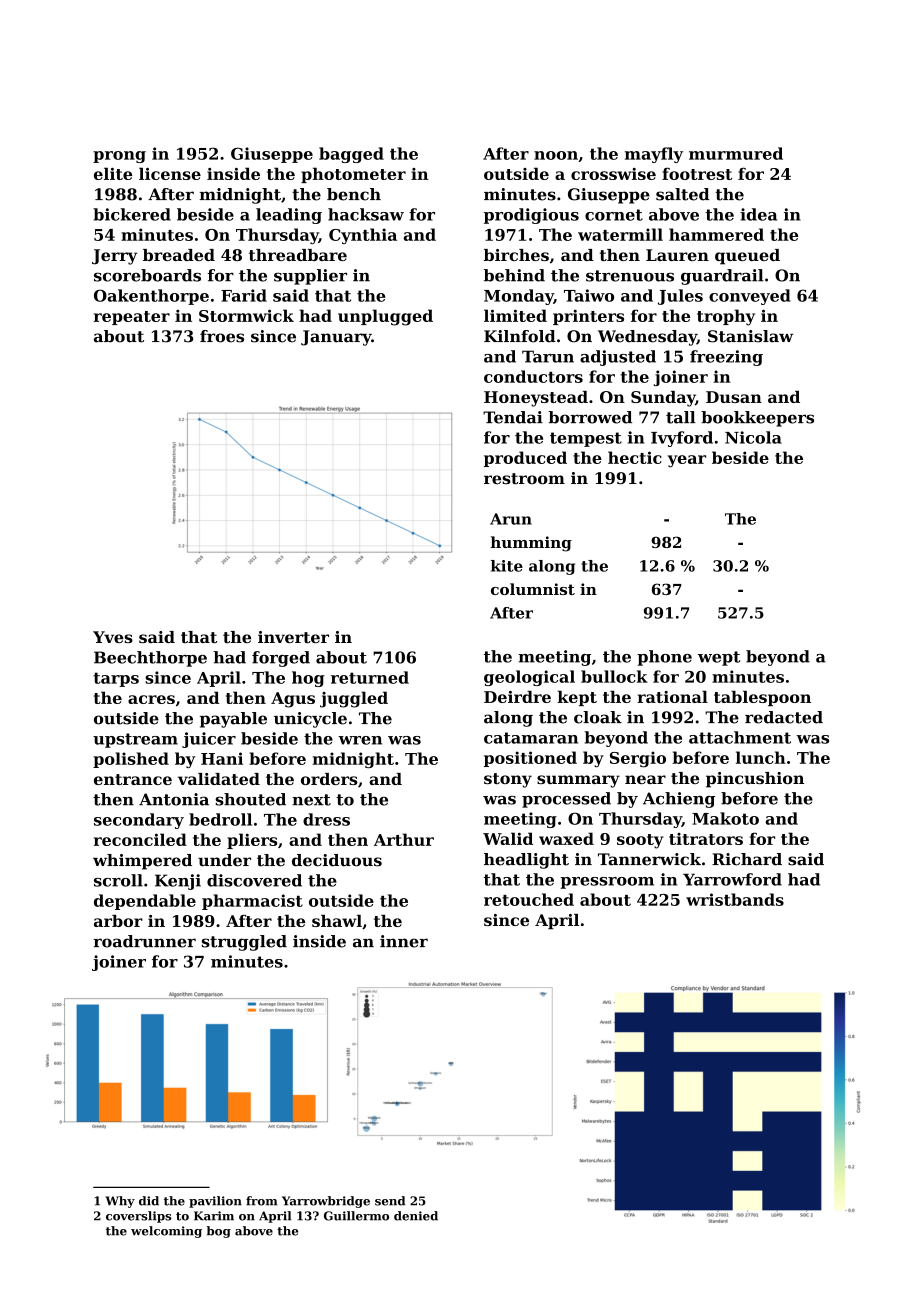 Image resolution: width=924 pixels, height=1311 pixels. What do you see at coordinates (147, 275) in the screenshot?
I see `scoreboards` at bounding box center [147, 275].
